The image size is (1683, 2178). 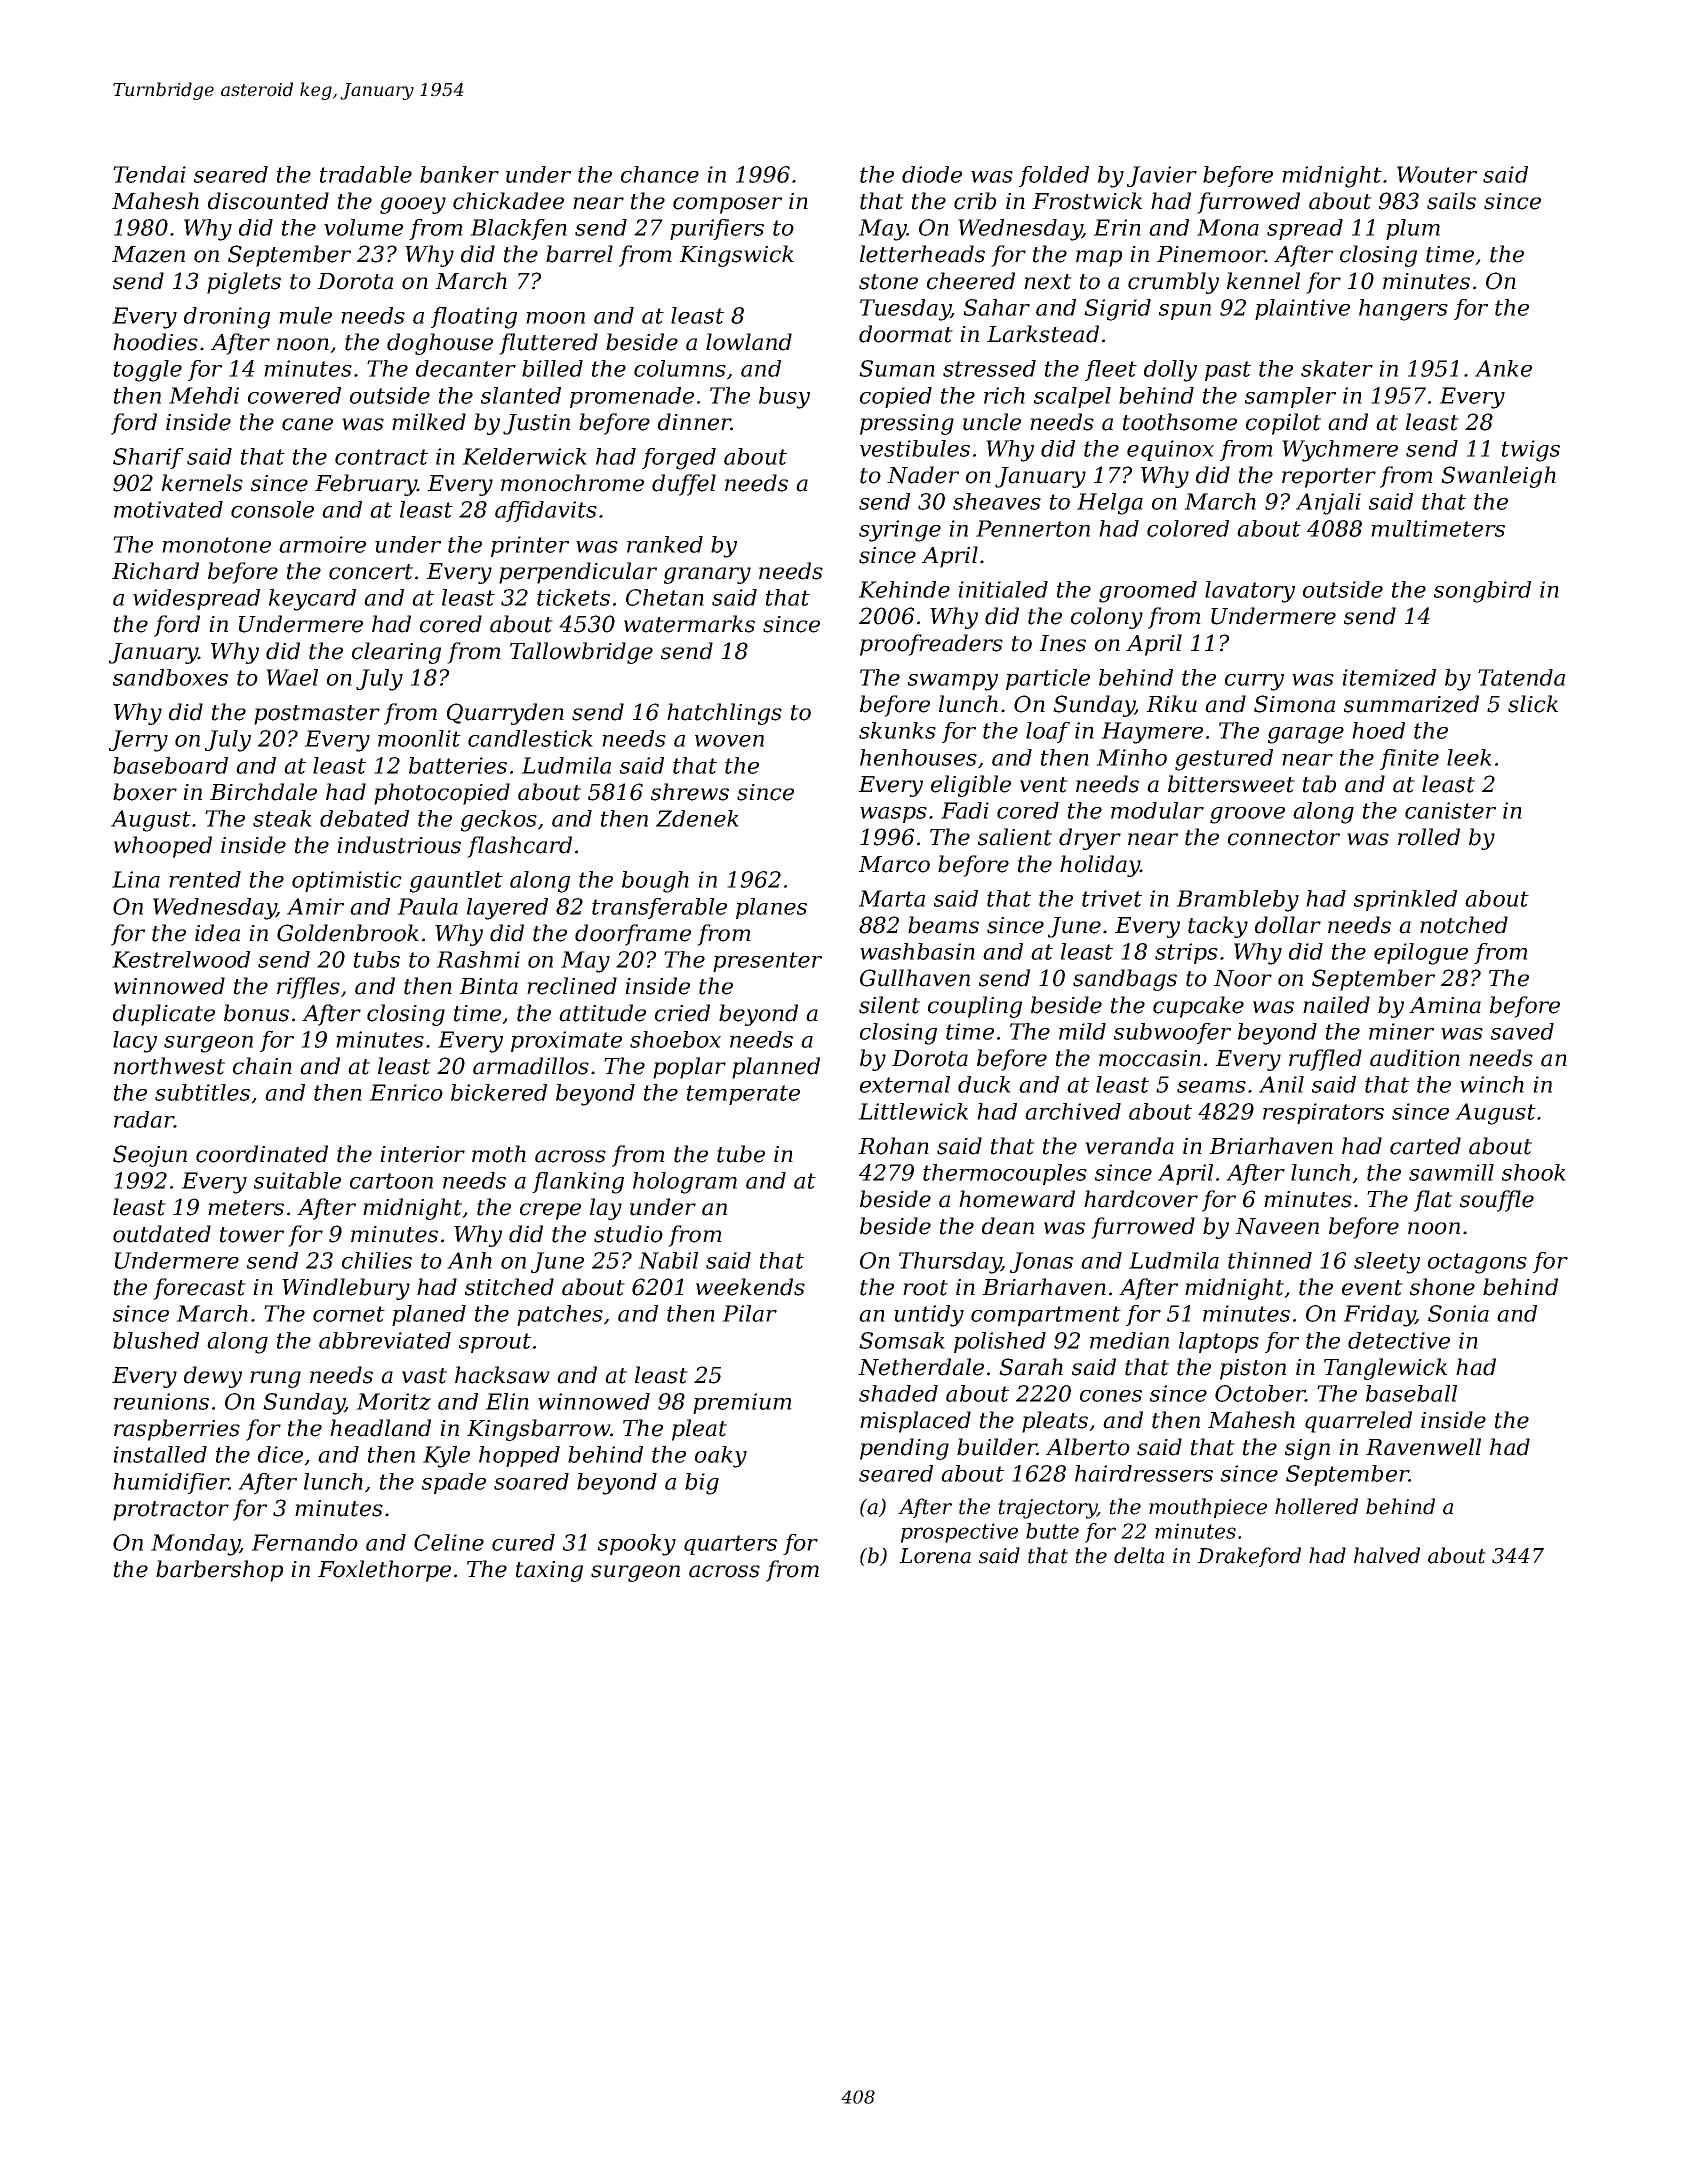 I want to click on rolled, so click(x=1429, y=837).
